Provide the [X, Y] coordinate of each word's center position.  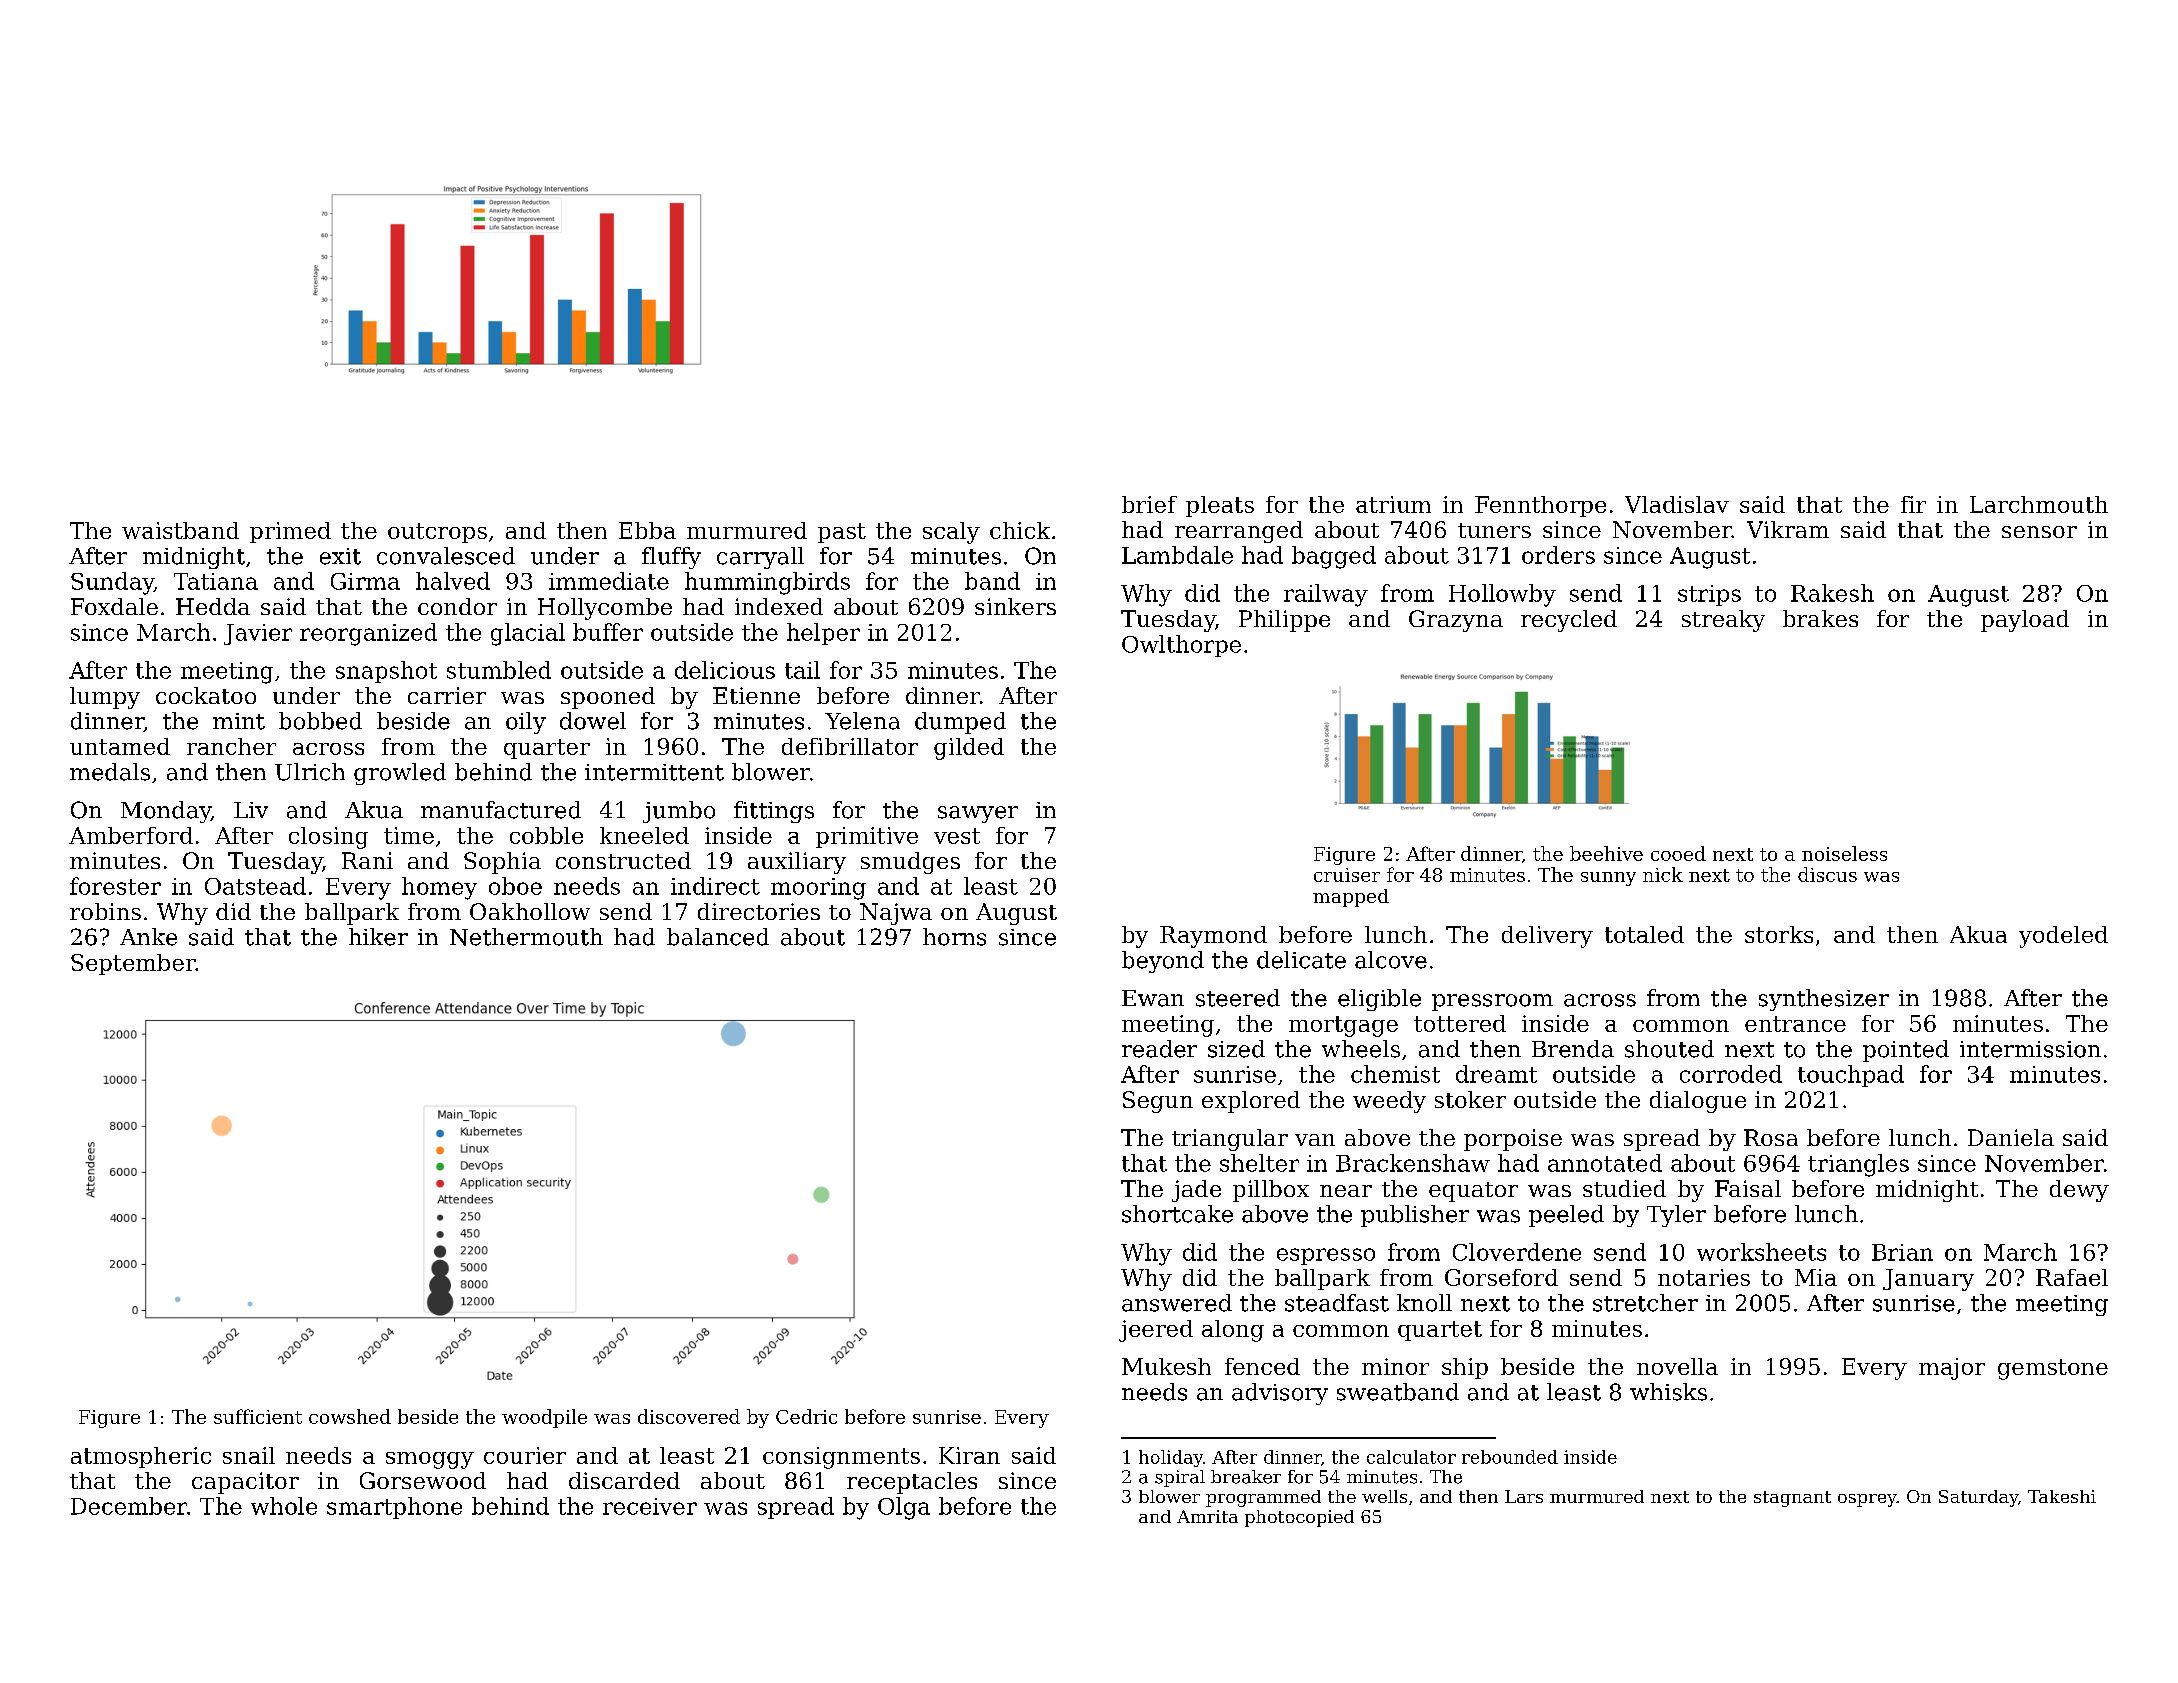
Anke [148, 937]
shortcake [1177, 1214]
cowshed [350, 1416]
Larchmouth [2039, 504]
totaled [1644, 934]
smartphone [394, 1508]
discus [1827, 874]
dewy [2079, 1191]
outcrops [437, 533]
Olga [904, 1508]
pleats [1220, 506]
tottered [1460, 1023]
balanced [718, 937]
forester [115, 886]
